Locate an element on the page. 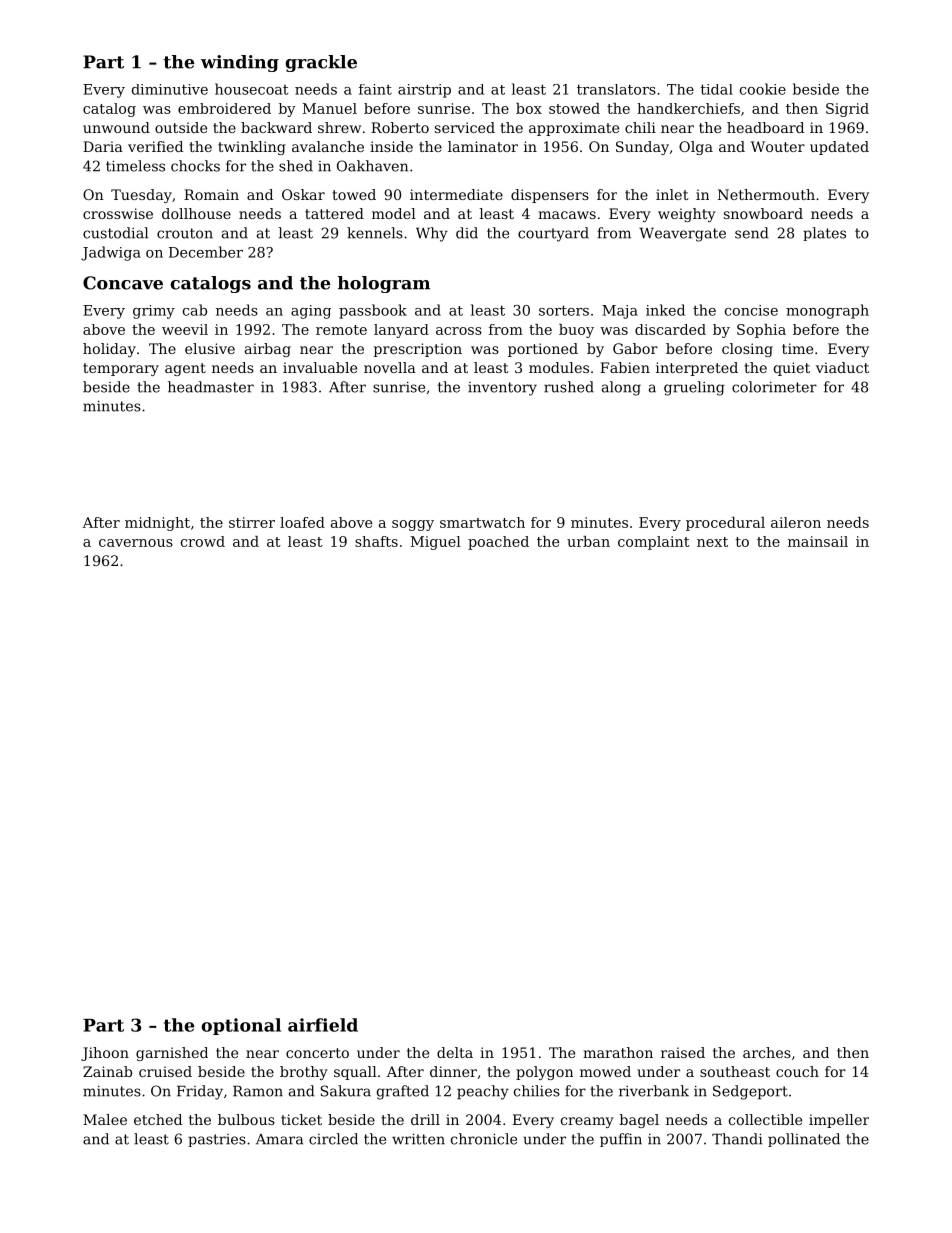  Amara is located at coordinates (279, 1139).
